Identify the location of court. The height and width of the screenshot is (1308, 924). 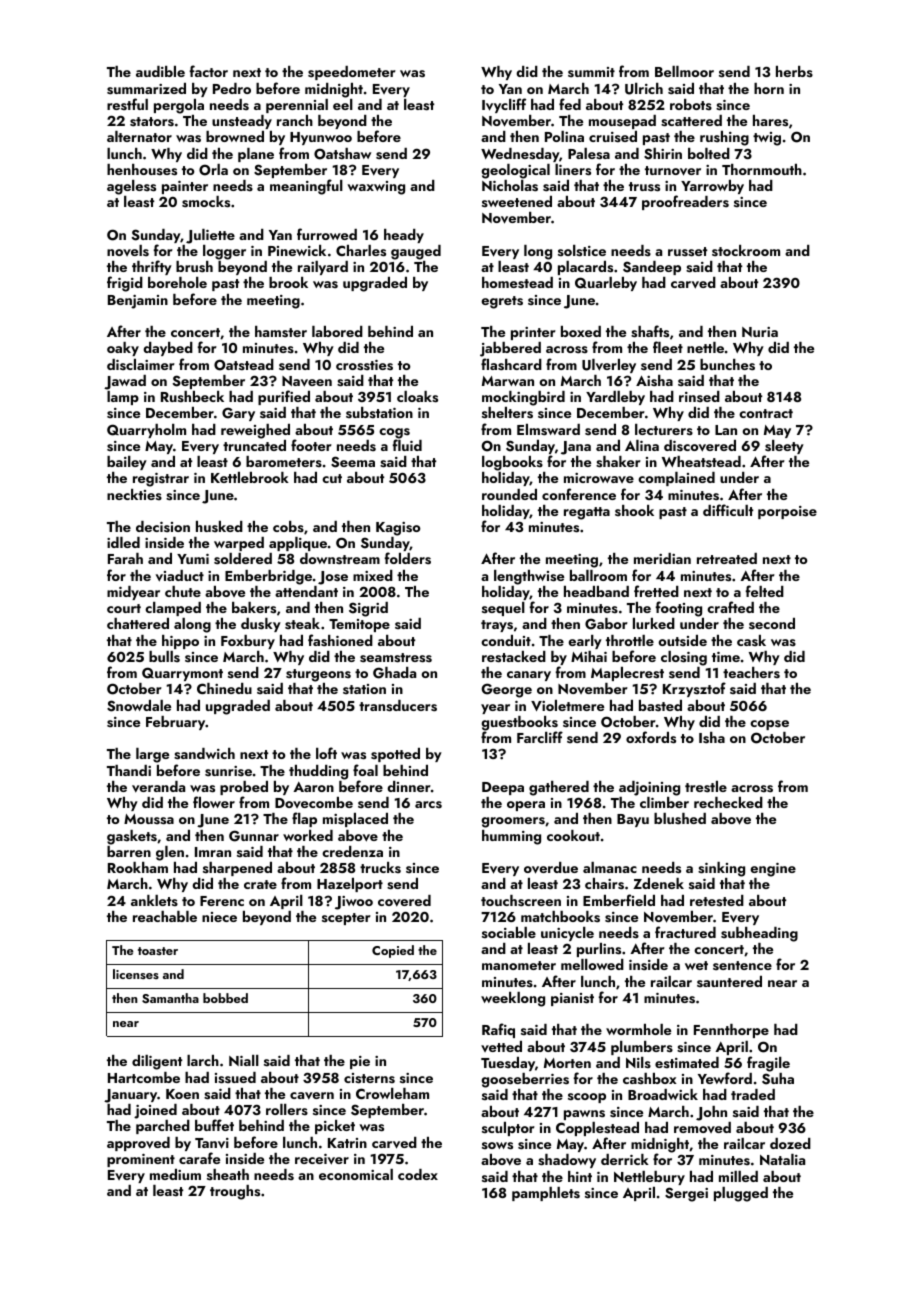
(124, 608).
